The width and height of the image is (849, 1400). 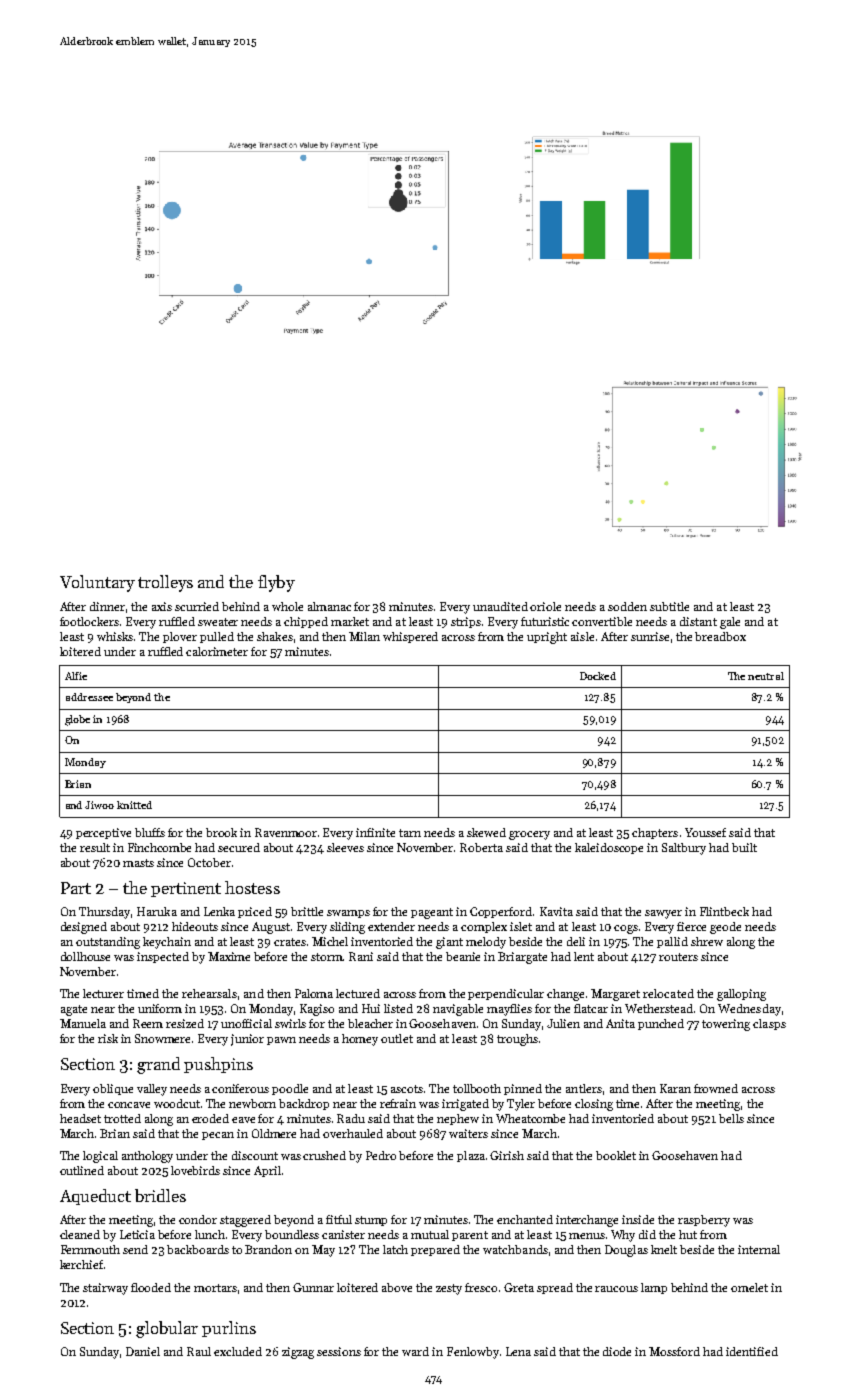 What do you see at coordinates (77, 720) in the image?
I see `globe` at bounding box center [77, 720].
